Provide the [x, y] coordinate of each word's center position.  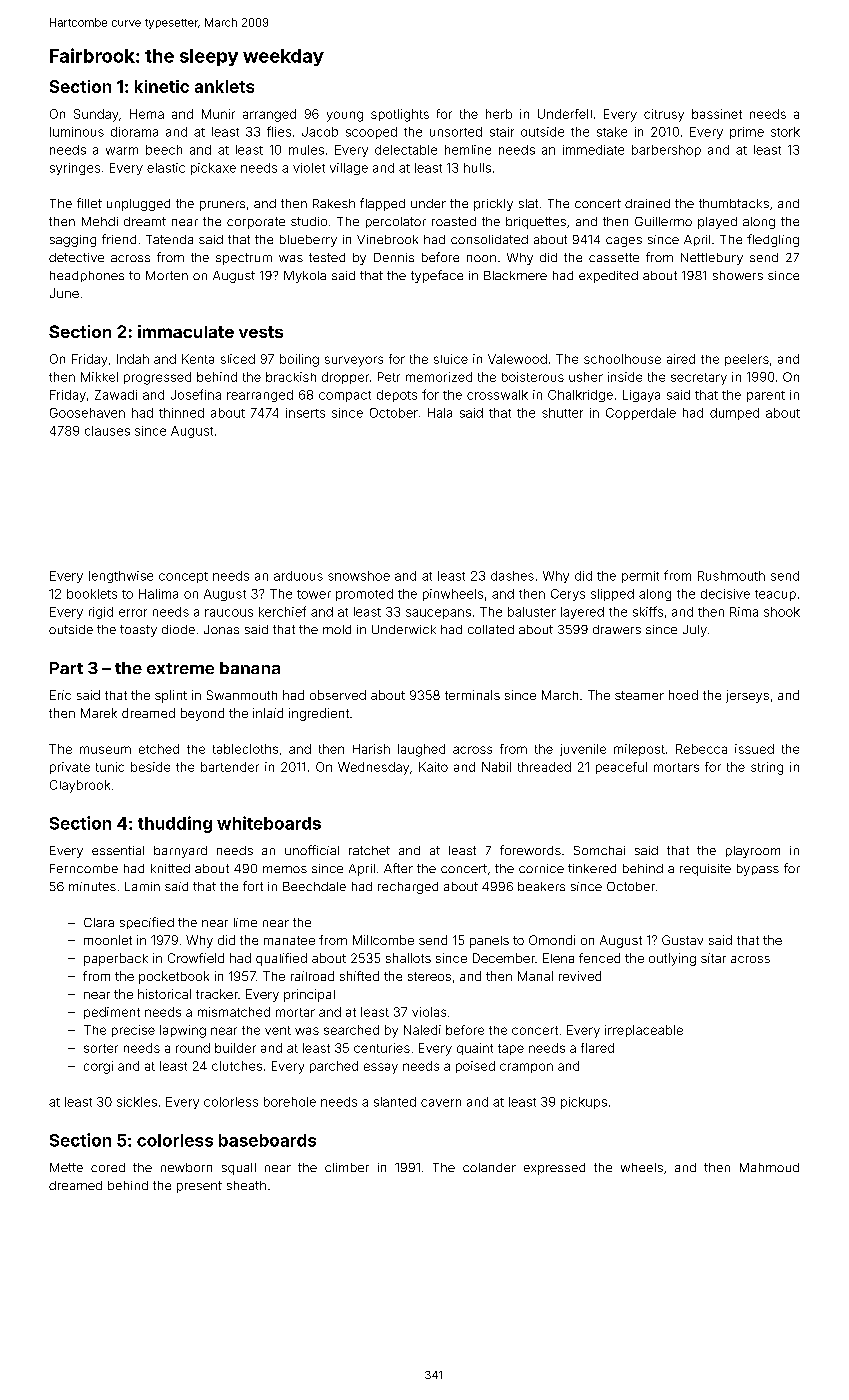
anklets [224, 86]
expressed [554, 1169]
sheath [246, 1185]
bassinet [717, 114]
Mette [66, 1167]
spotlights [400, 115]
